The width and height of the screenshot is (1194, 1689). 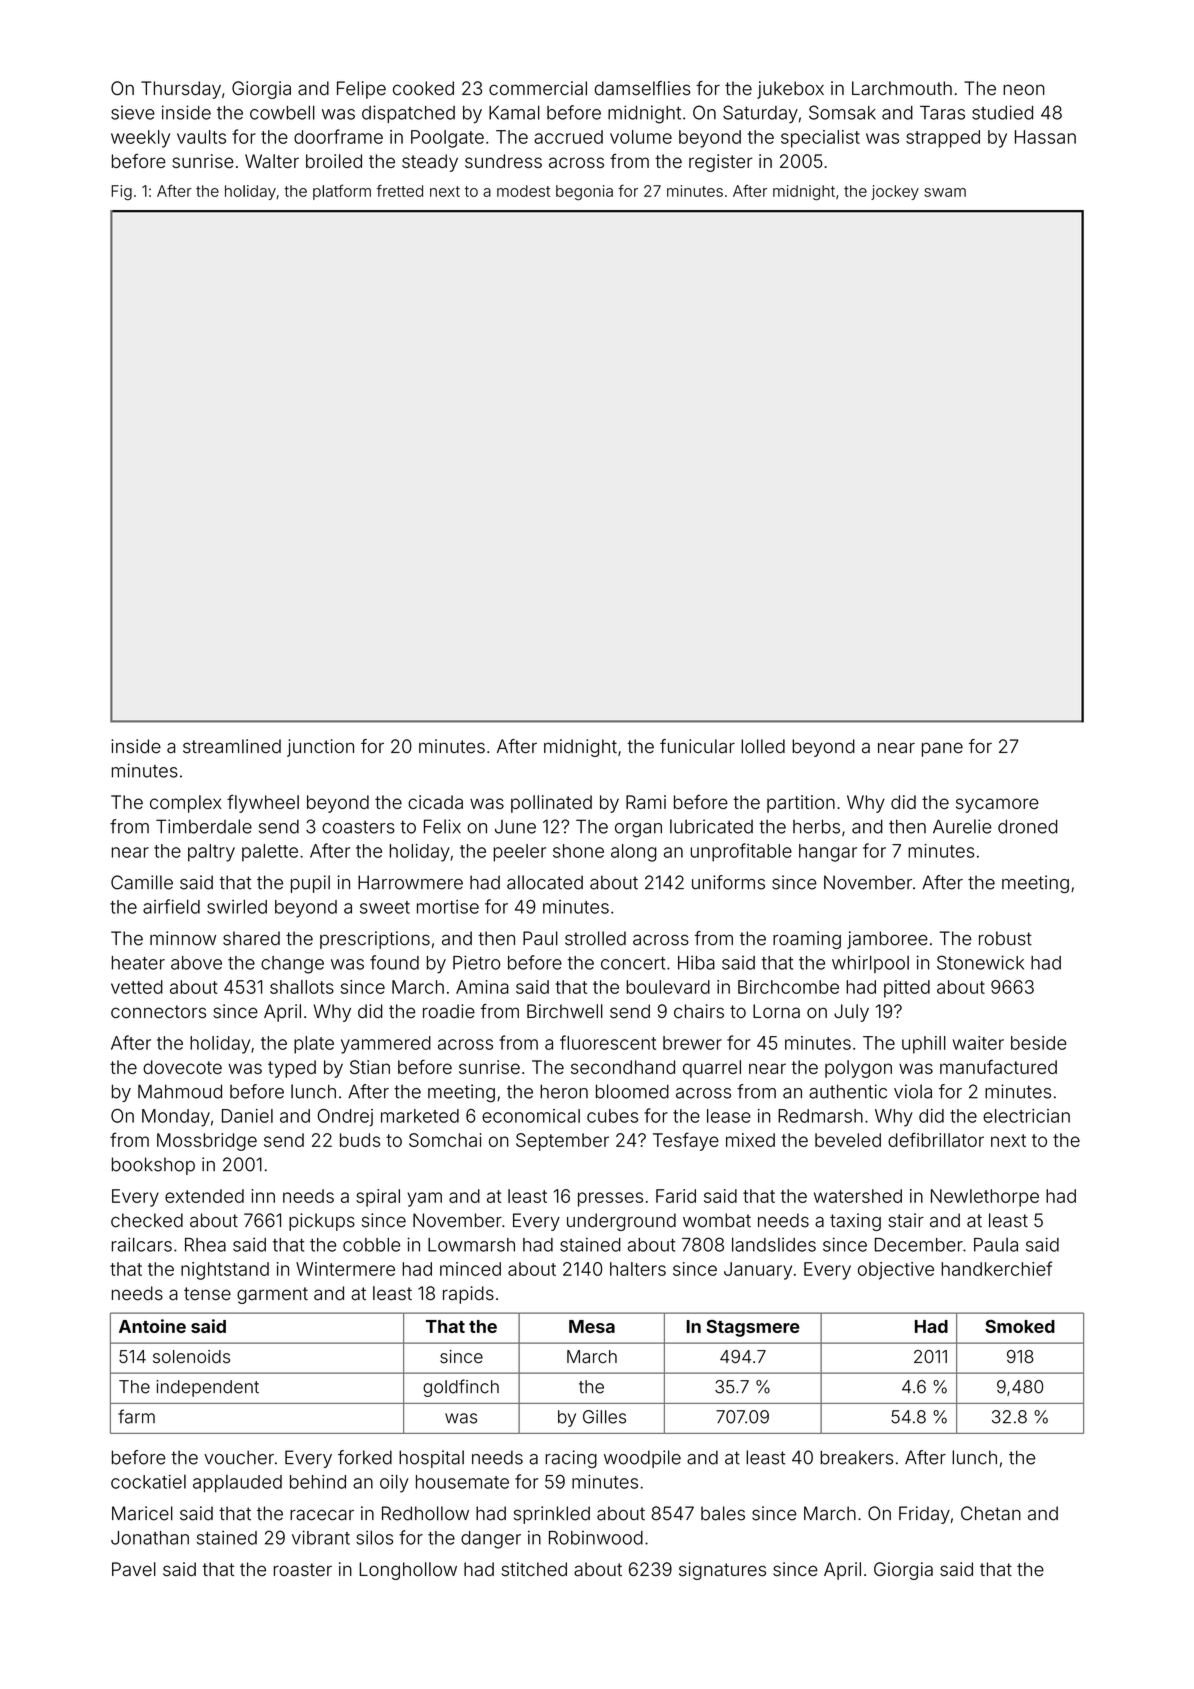 I want to click on Thursday, so click(x=181, y=90).
